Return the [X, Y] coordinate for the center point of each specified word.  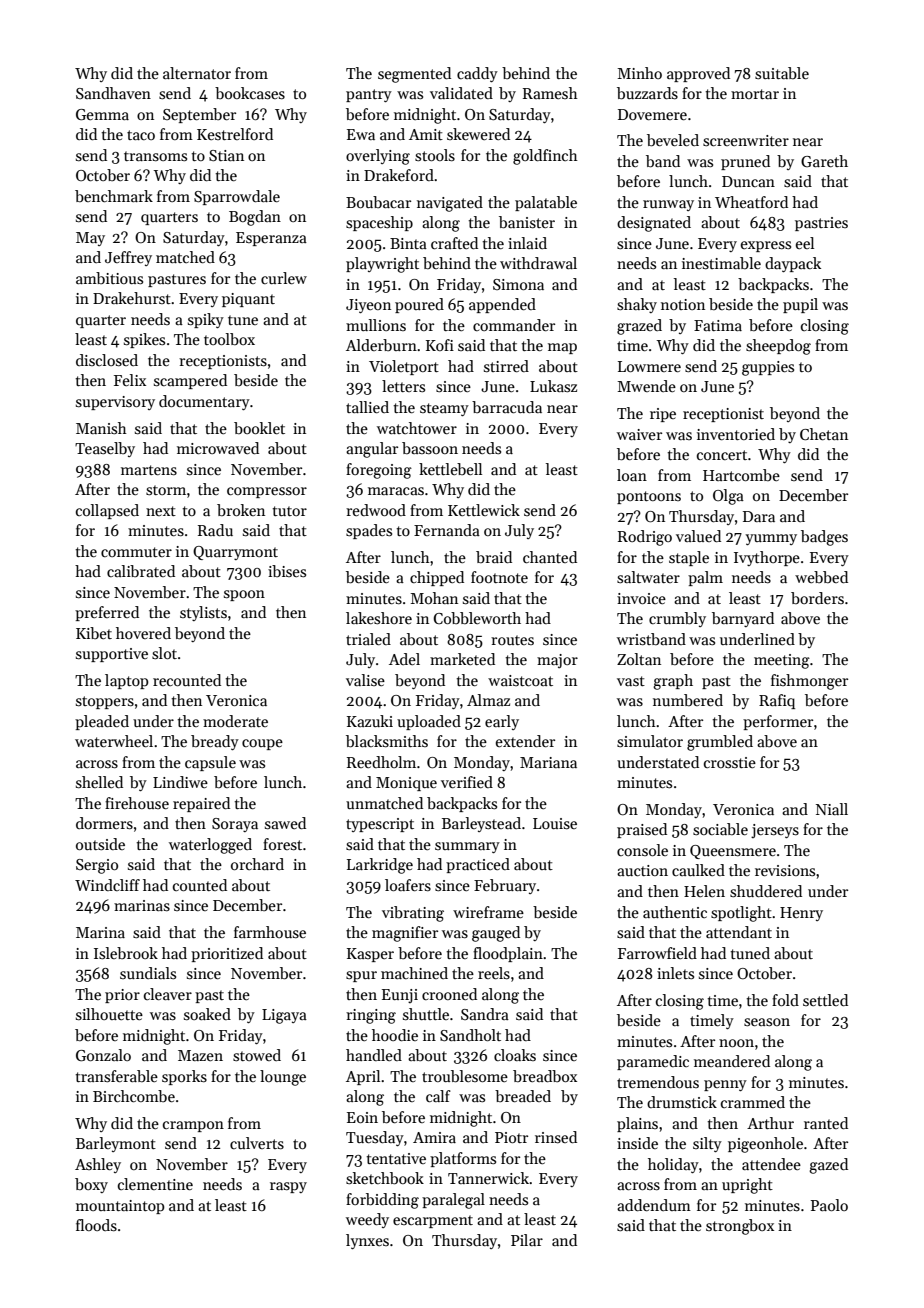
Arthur [770, 1123]
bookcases [250, 93]
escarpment [433, 1221]
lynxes [367, 1241]
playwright [382, 265]
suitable [782, 73]
